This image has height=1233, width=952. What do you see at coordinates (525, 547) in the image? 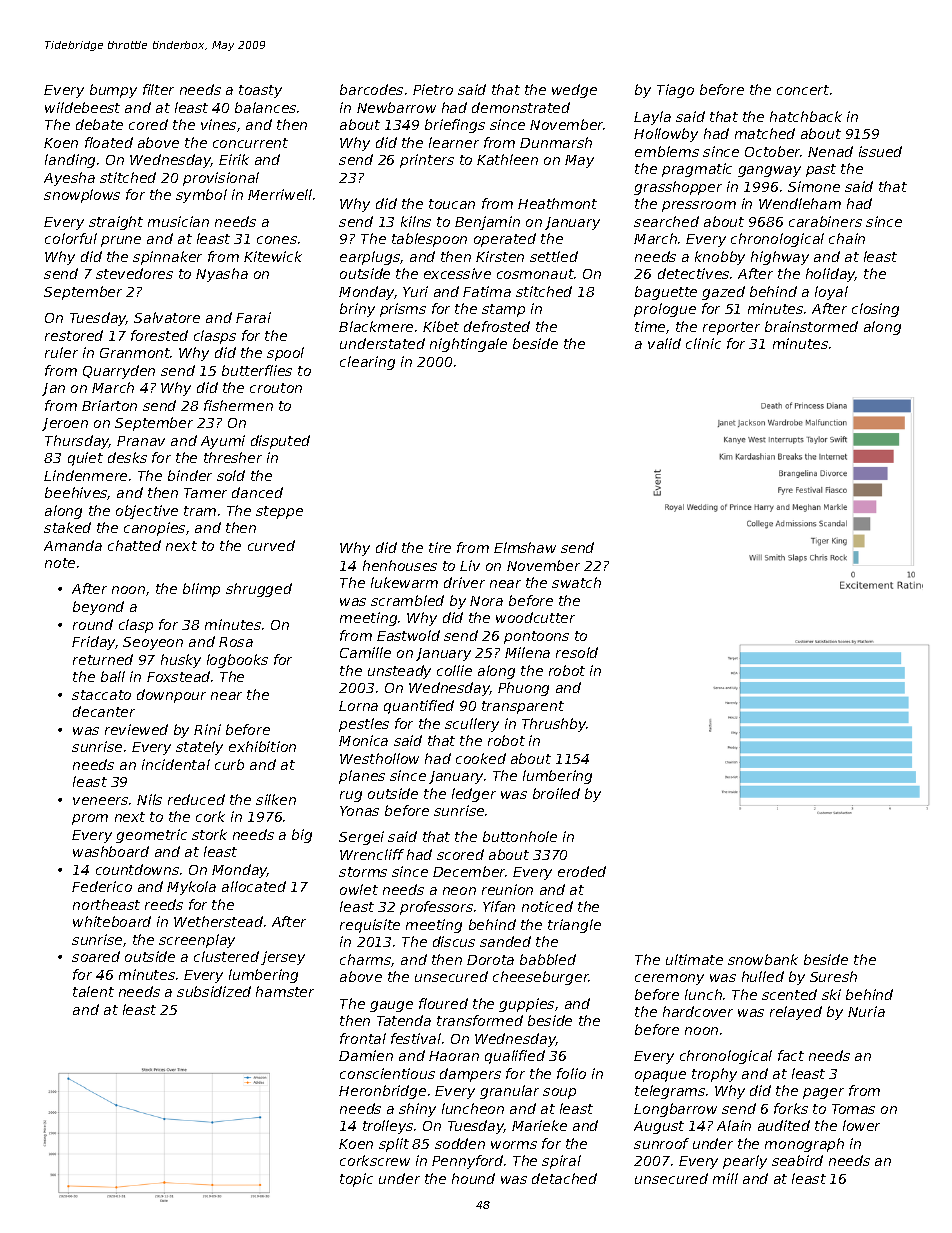
I see `Elmshaw` at bounding box center [525, 547].
